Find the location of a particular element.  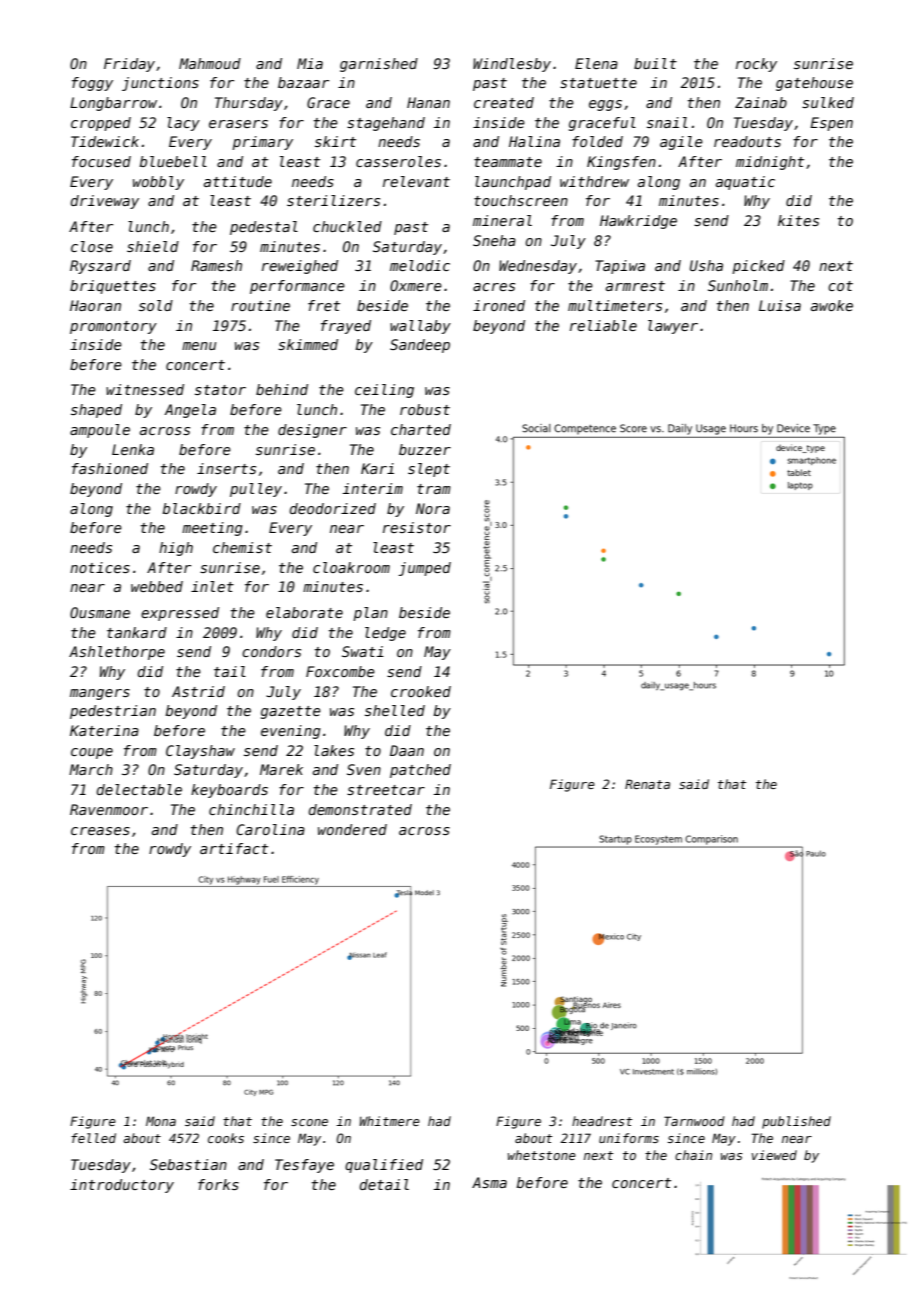

coupe is located at coordinates (92, 753).
